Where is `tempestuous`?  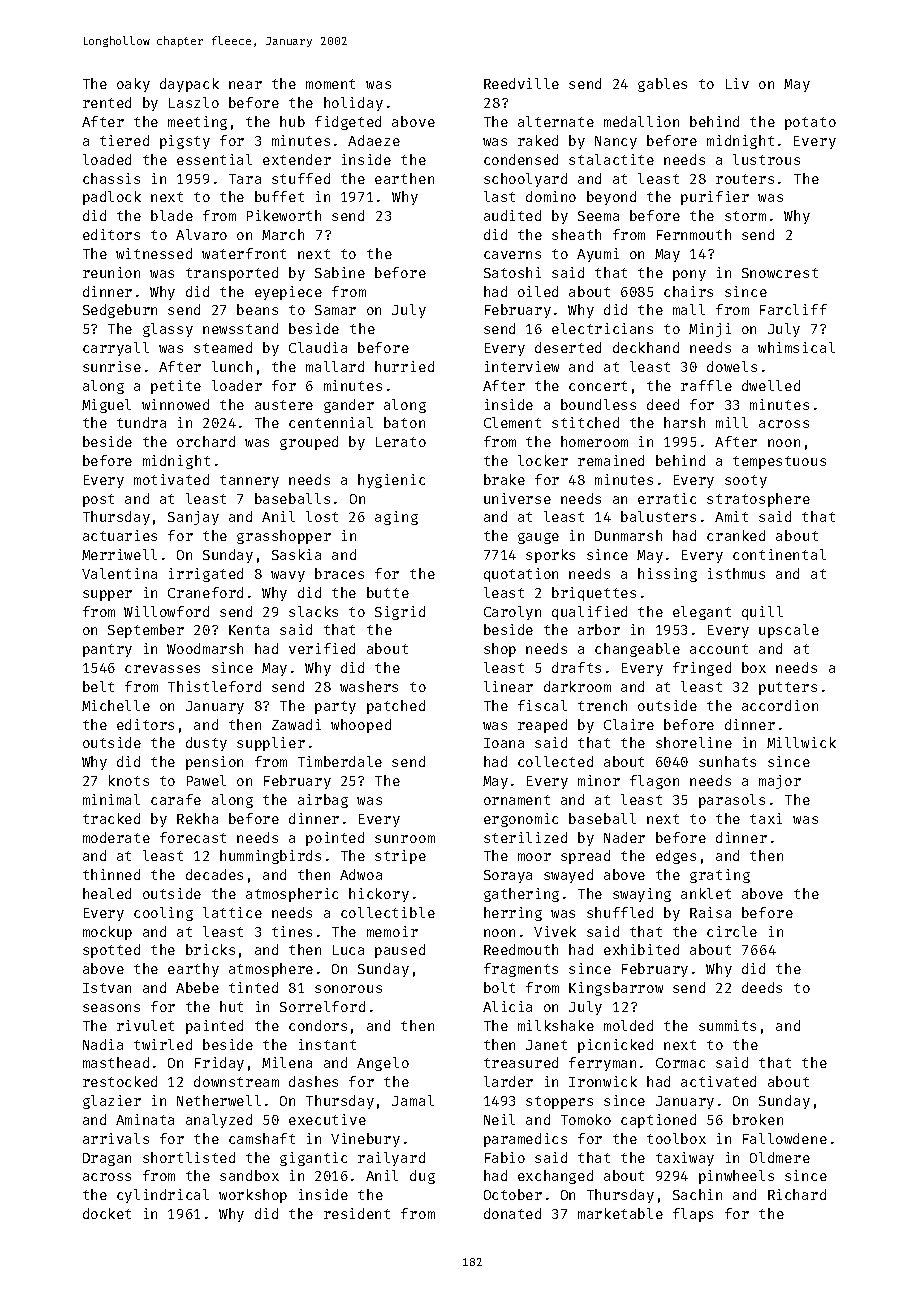 tempestuous is located at coordinates (779, 462).
